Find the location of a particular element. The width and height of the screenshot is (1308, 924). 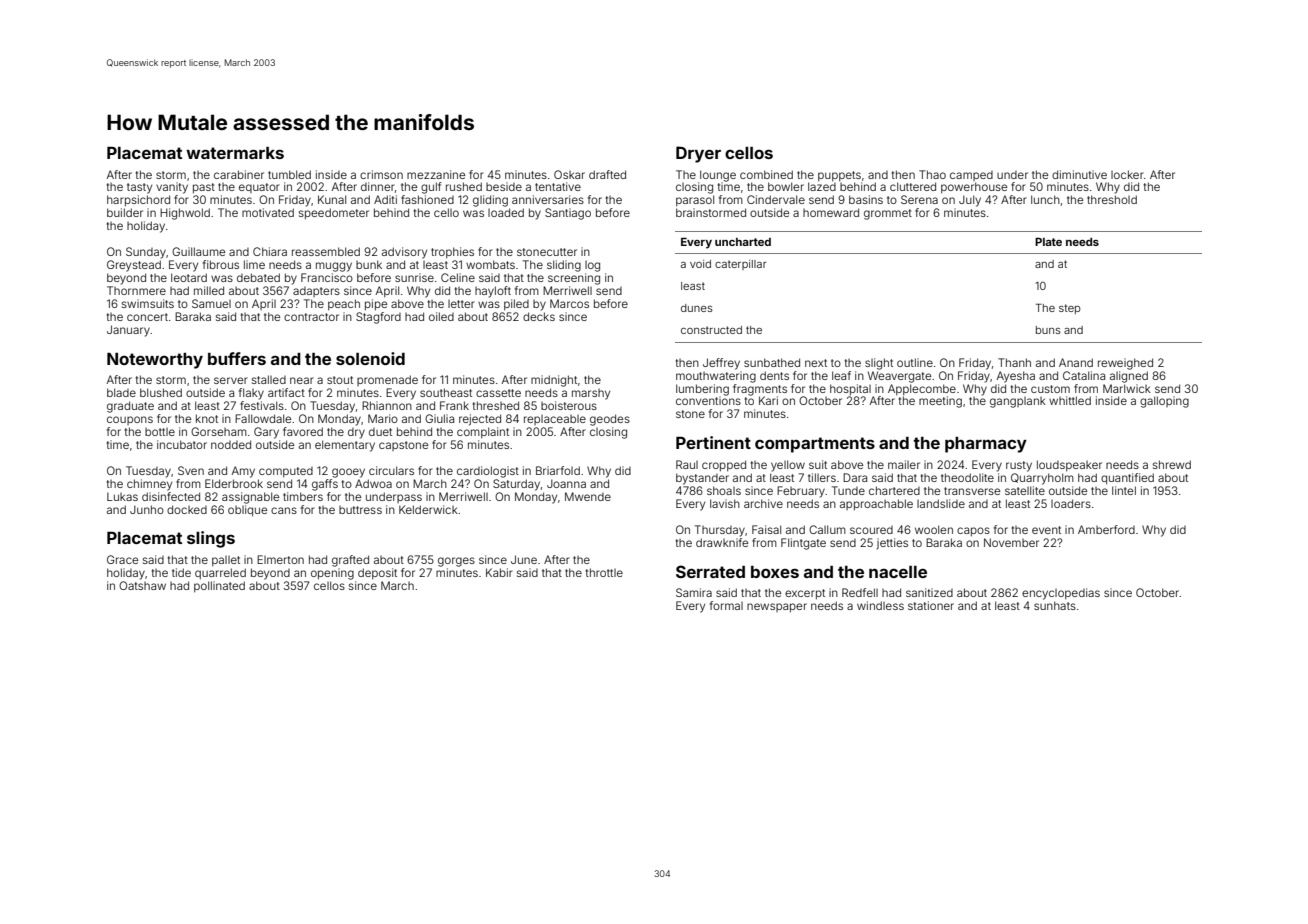

Elmerton is located at coordinates (280, 559).
